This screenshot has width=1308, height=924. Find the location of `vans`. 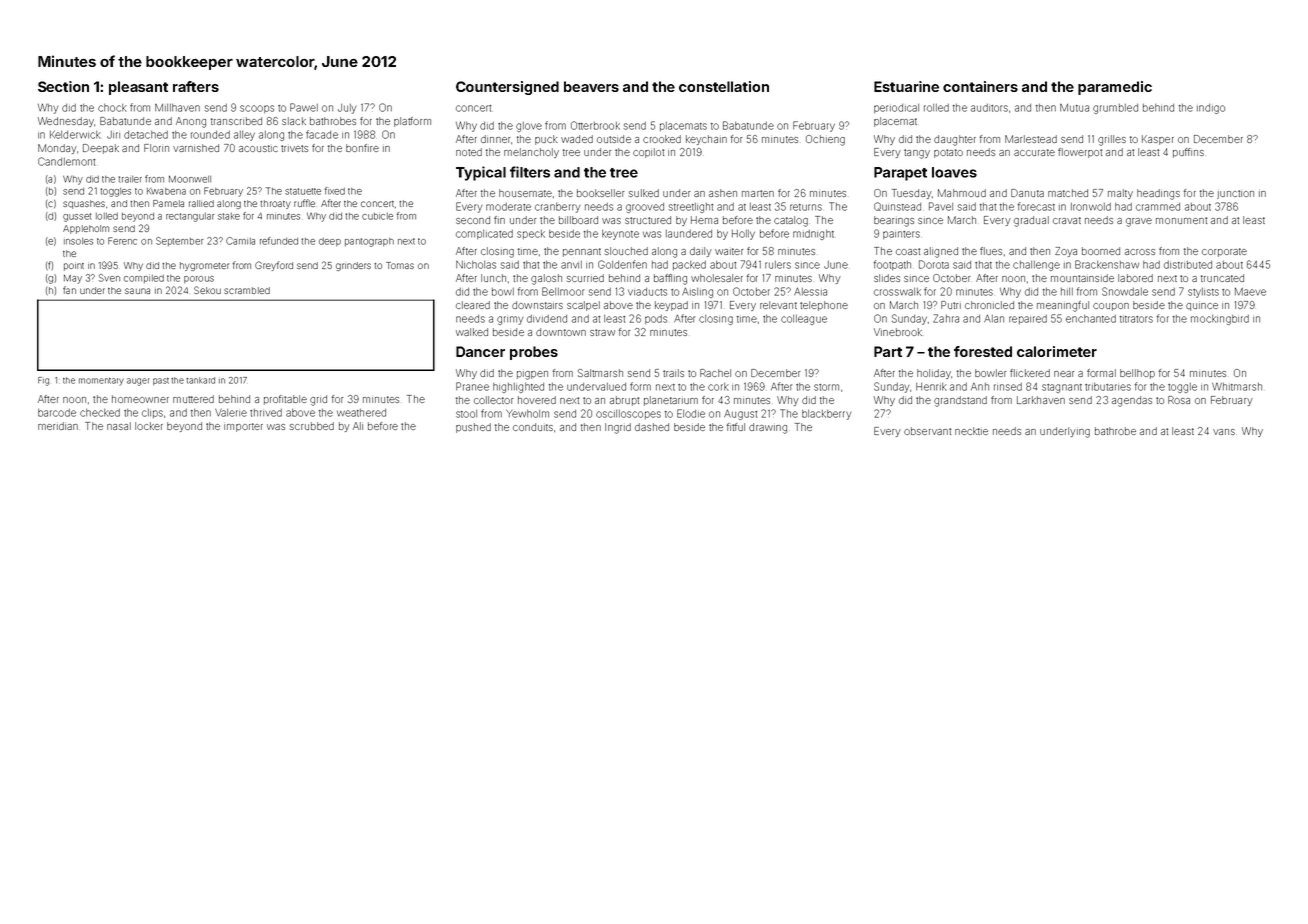

vans is located at coordinates (1224, 432).
